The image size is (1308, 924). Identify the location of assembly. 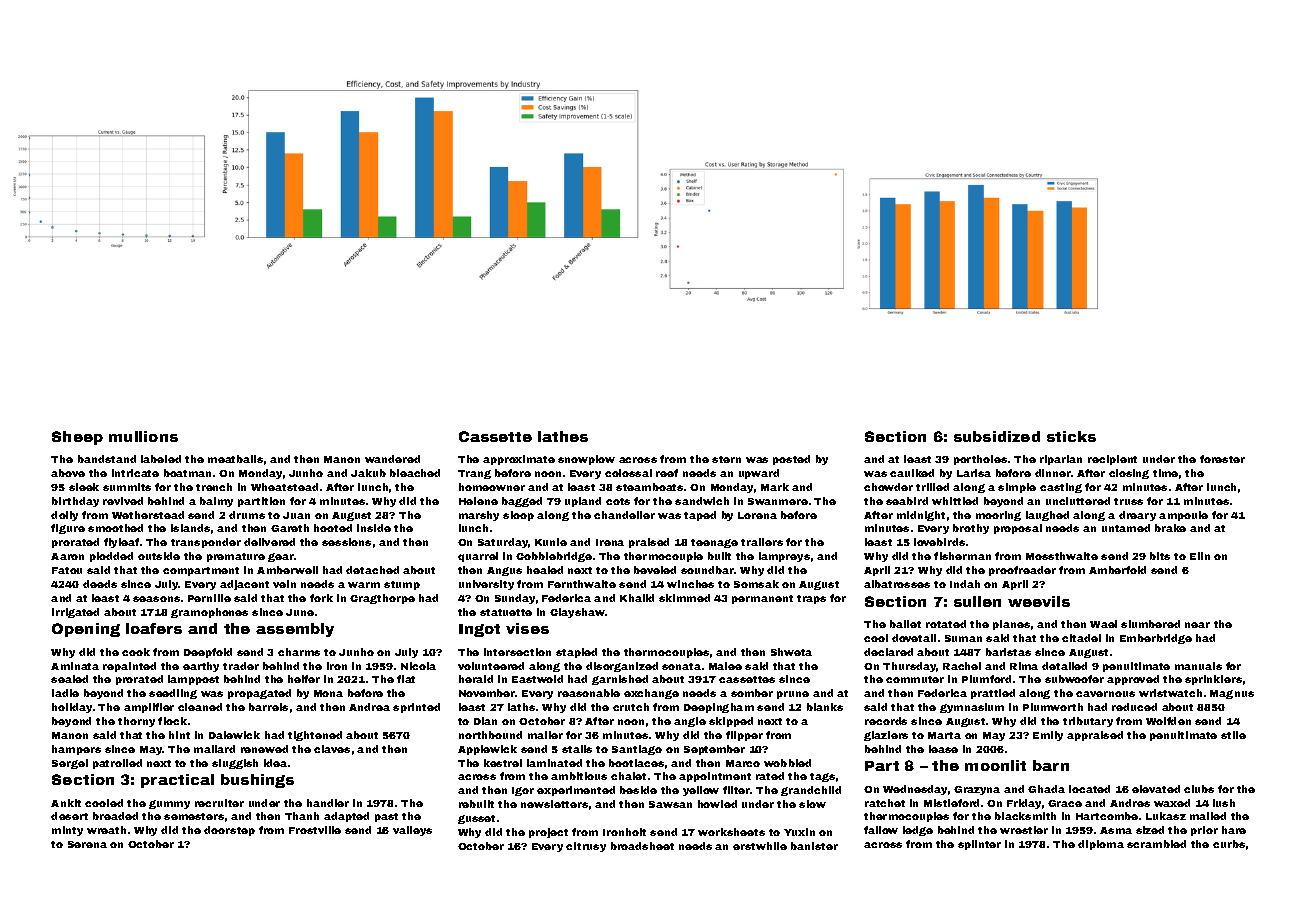
(295, 630).
